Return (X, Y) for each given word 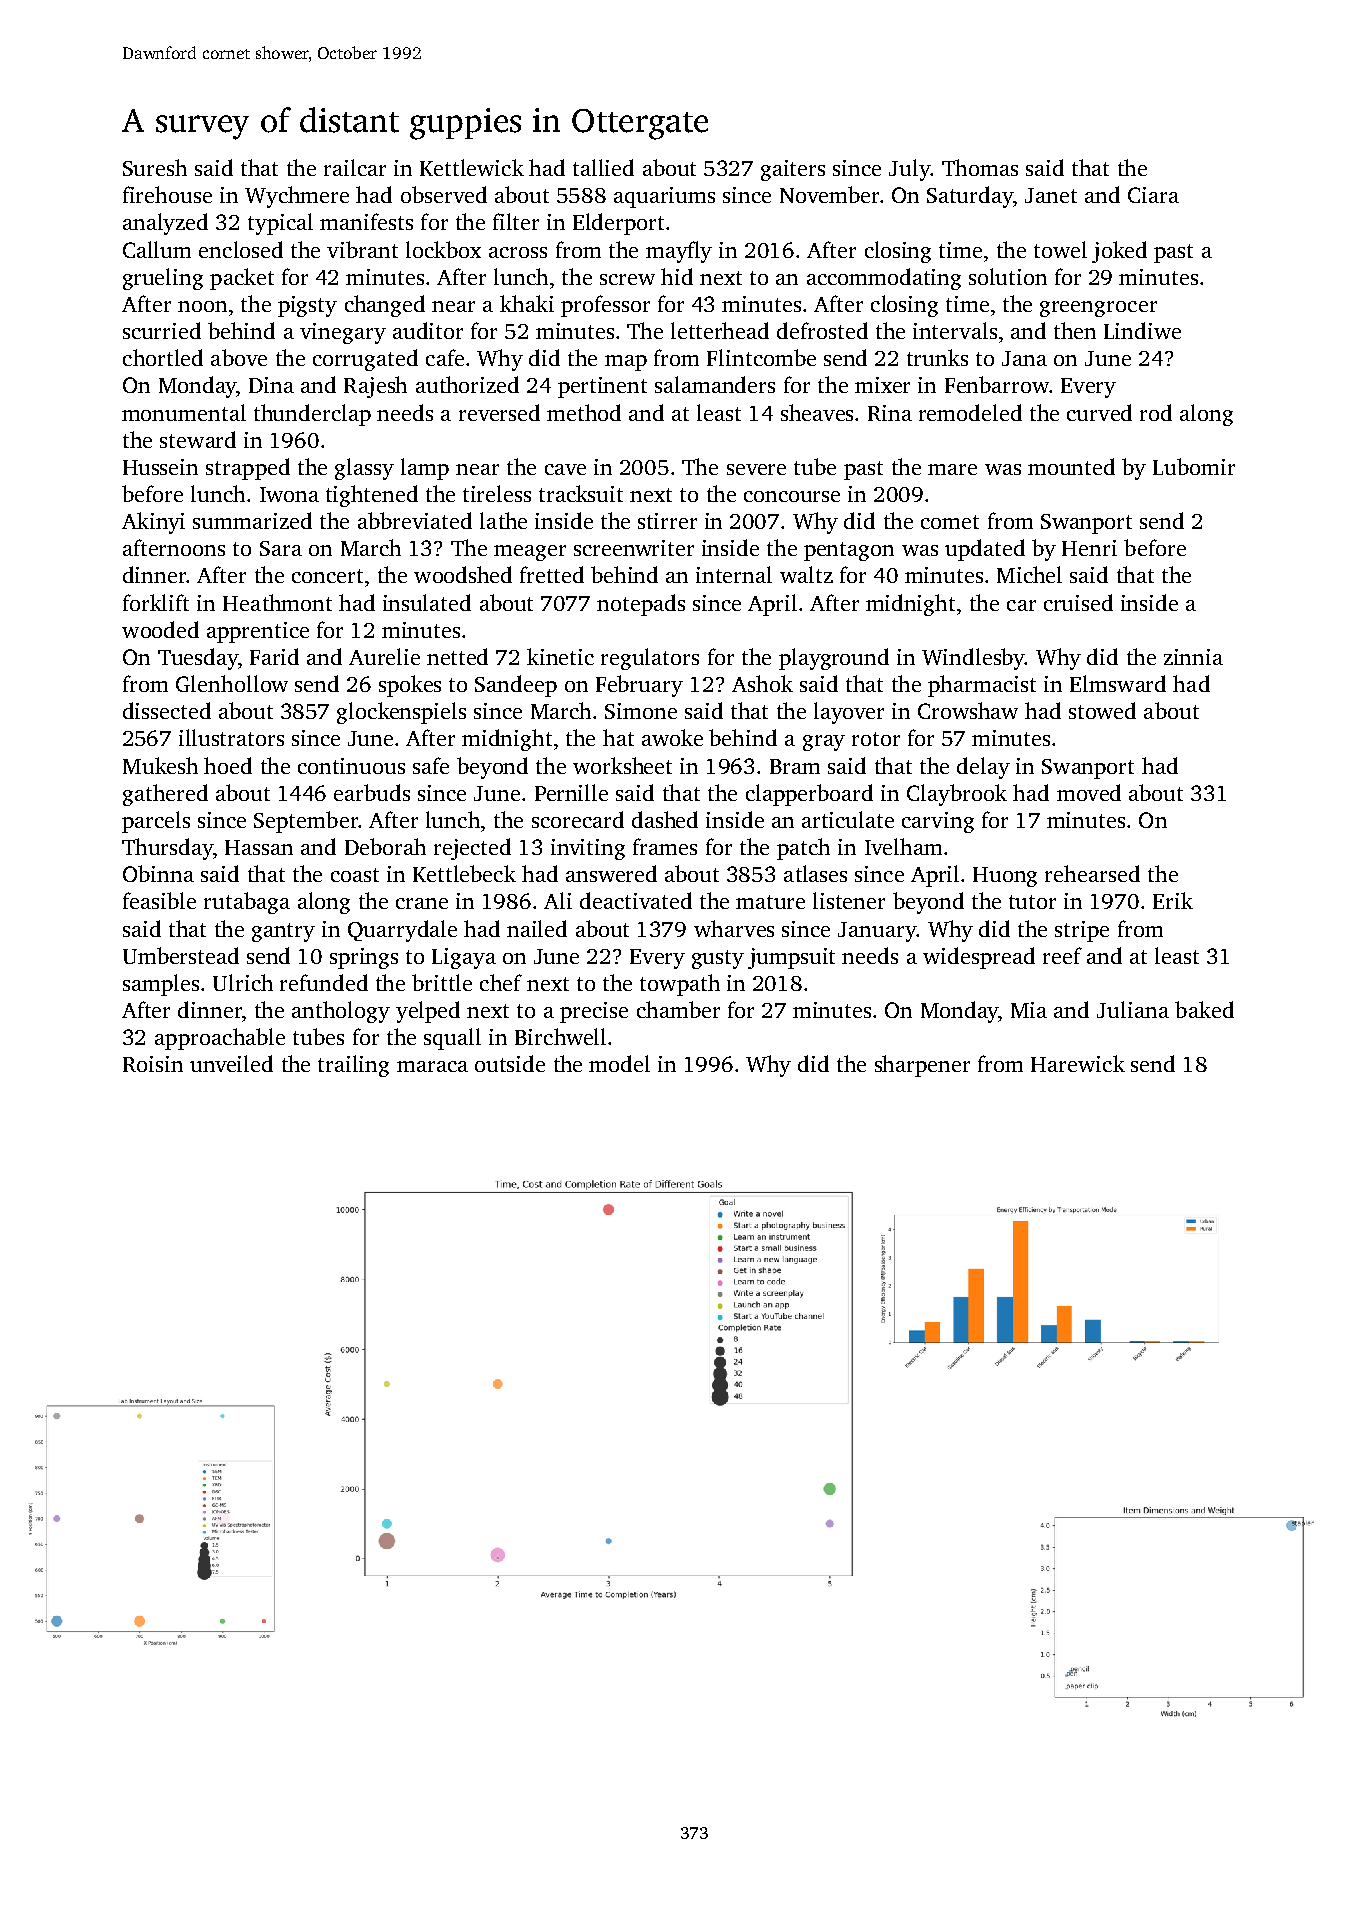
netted (457, 656)
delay (983, 768)
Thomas (980, 167)
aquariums (664, 197)
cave (565, 469)
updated (985, 550)
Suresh (155, 167)
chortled (163, 357)
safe (431, 765)
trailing (353, 1066)
